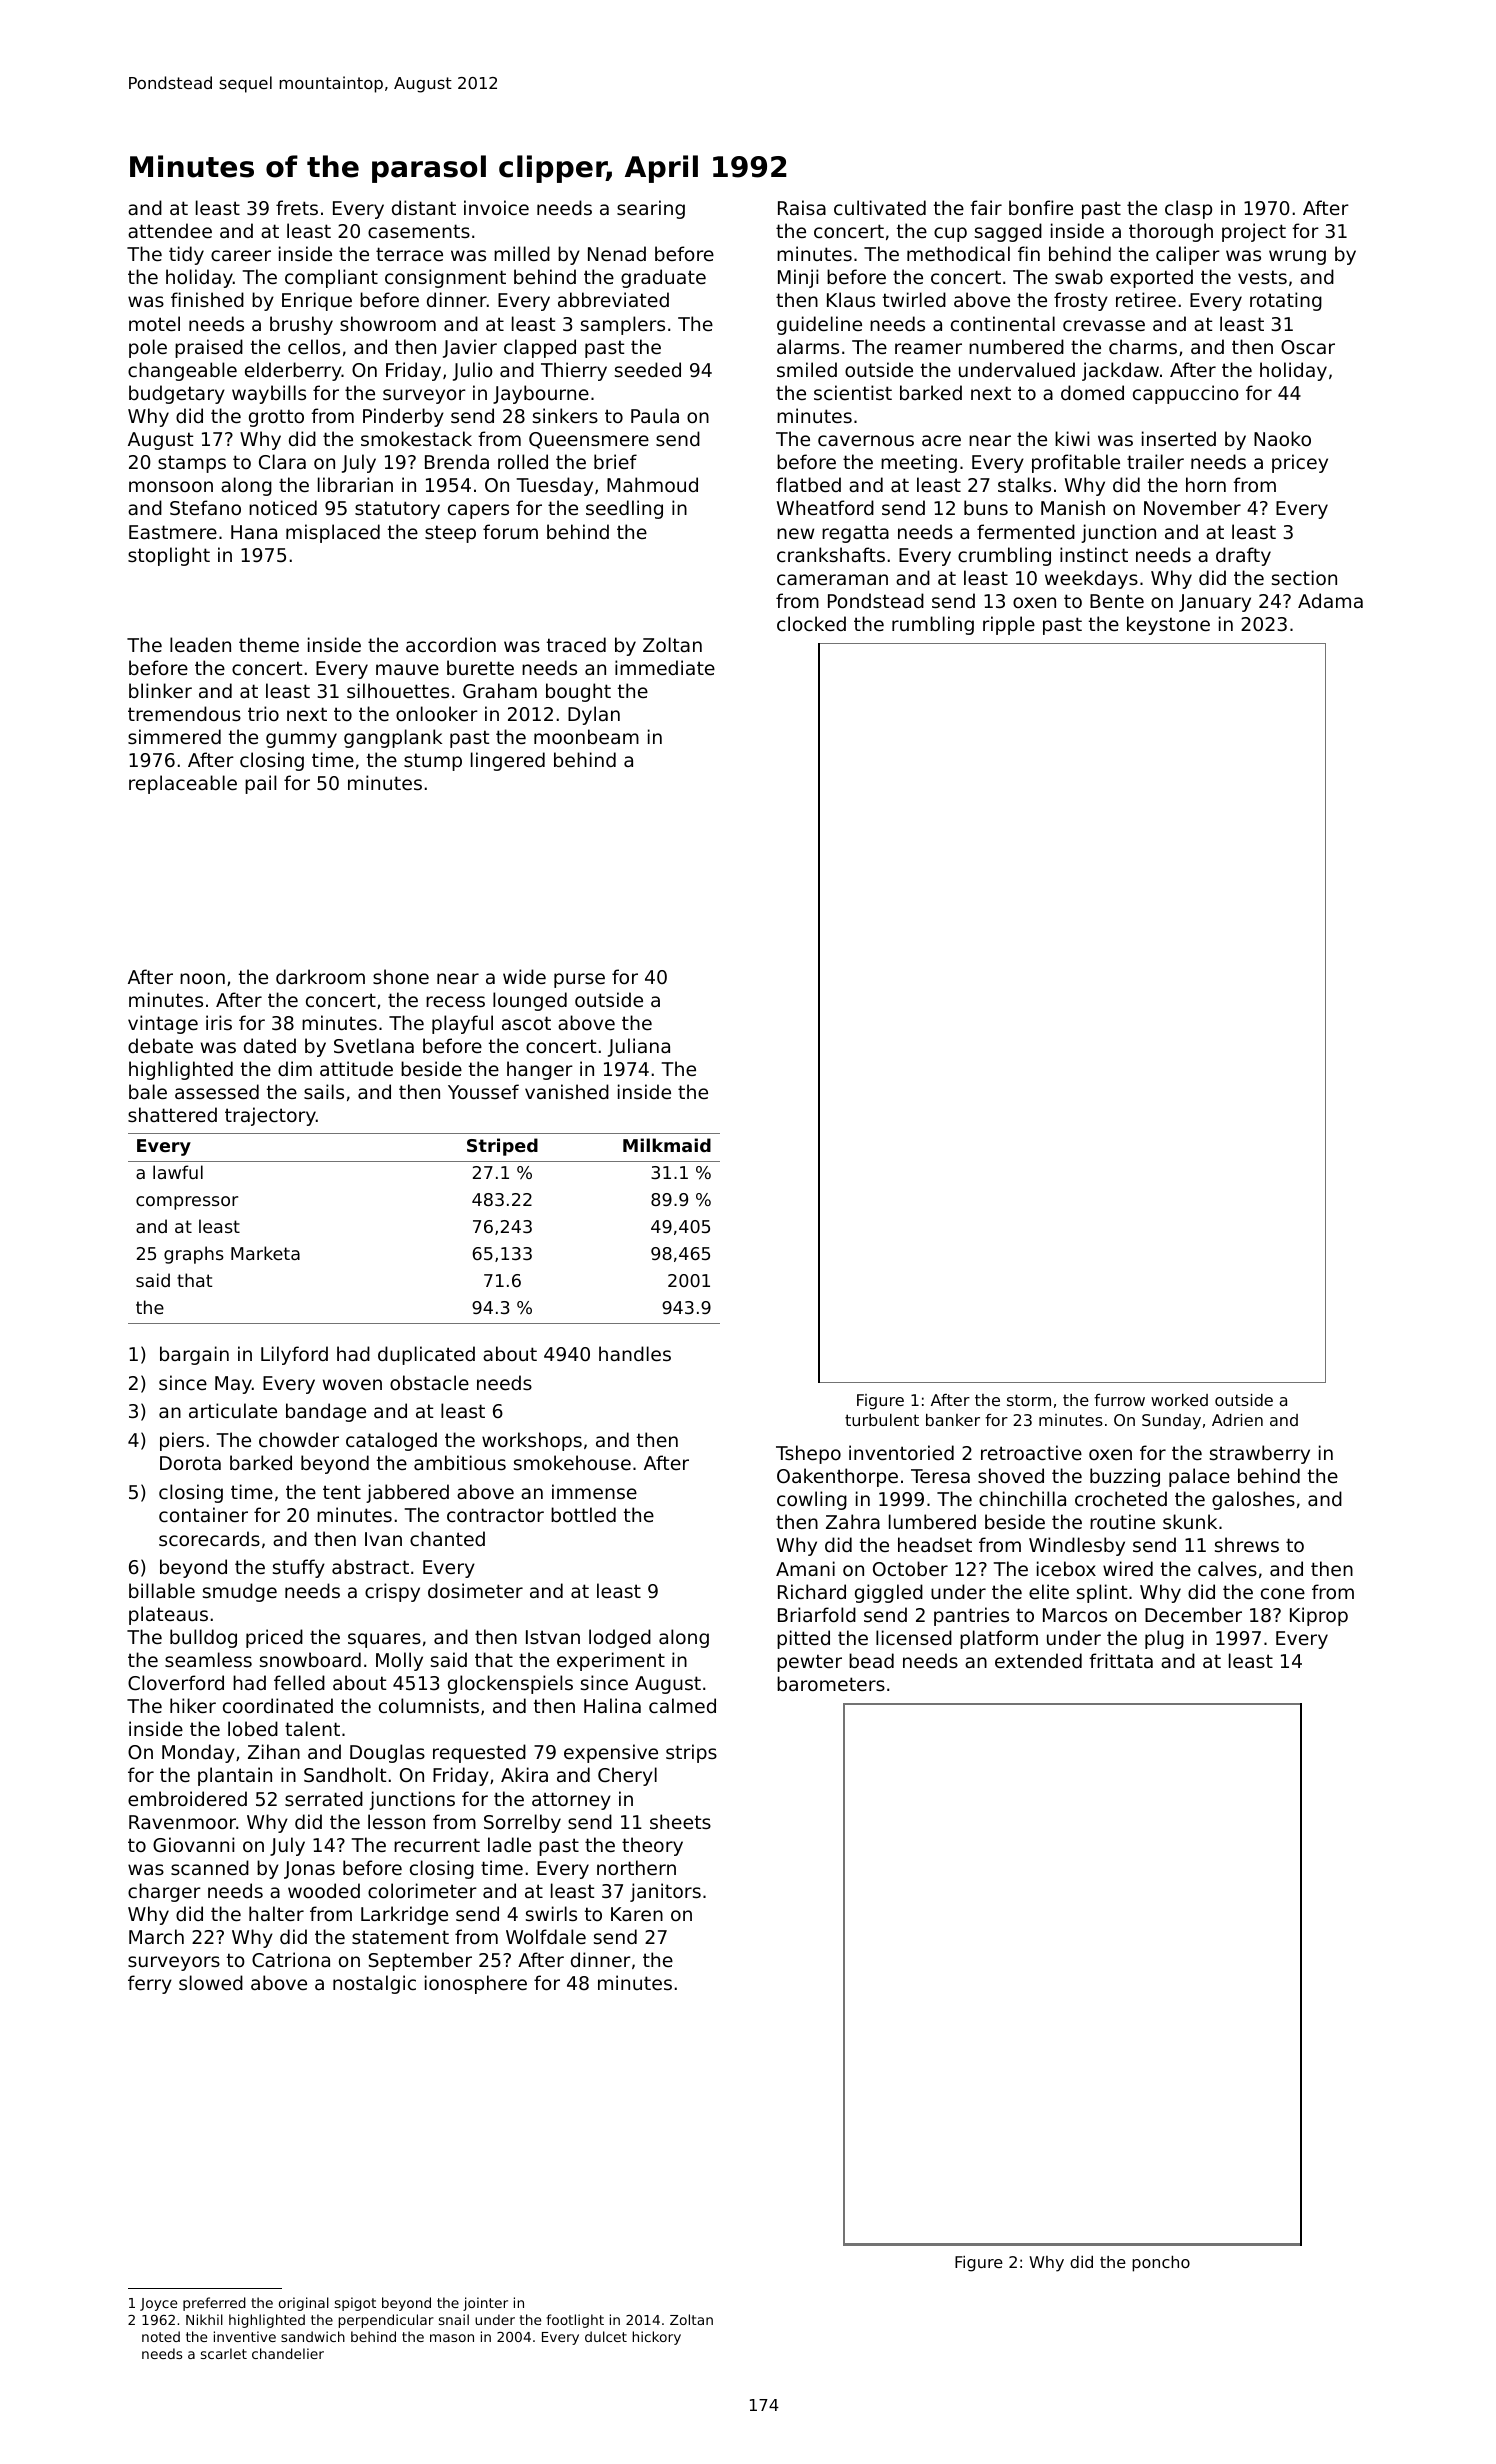 The height and width of the document is (2464, 1496). Describe the element at coordinates (164, 1892) in the document. I see `charger` at that location.
